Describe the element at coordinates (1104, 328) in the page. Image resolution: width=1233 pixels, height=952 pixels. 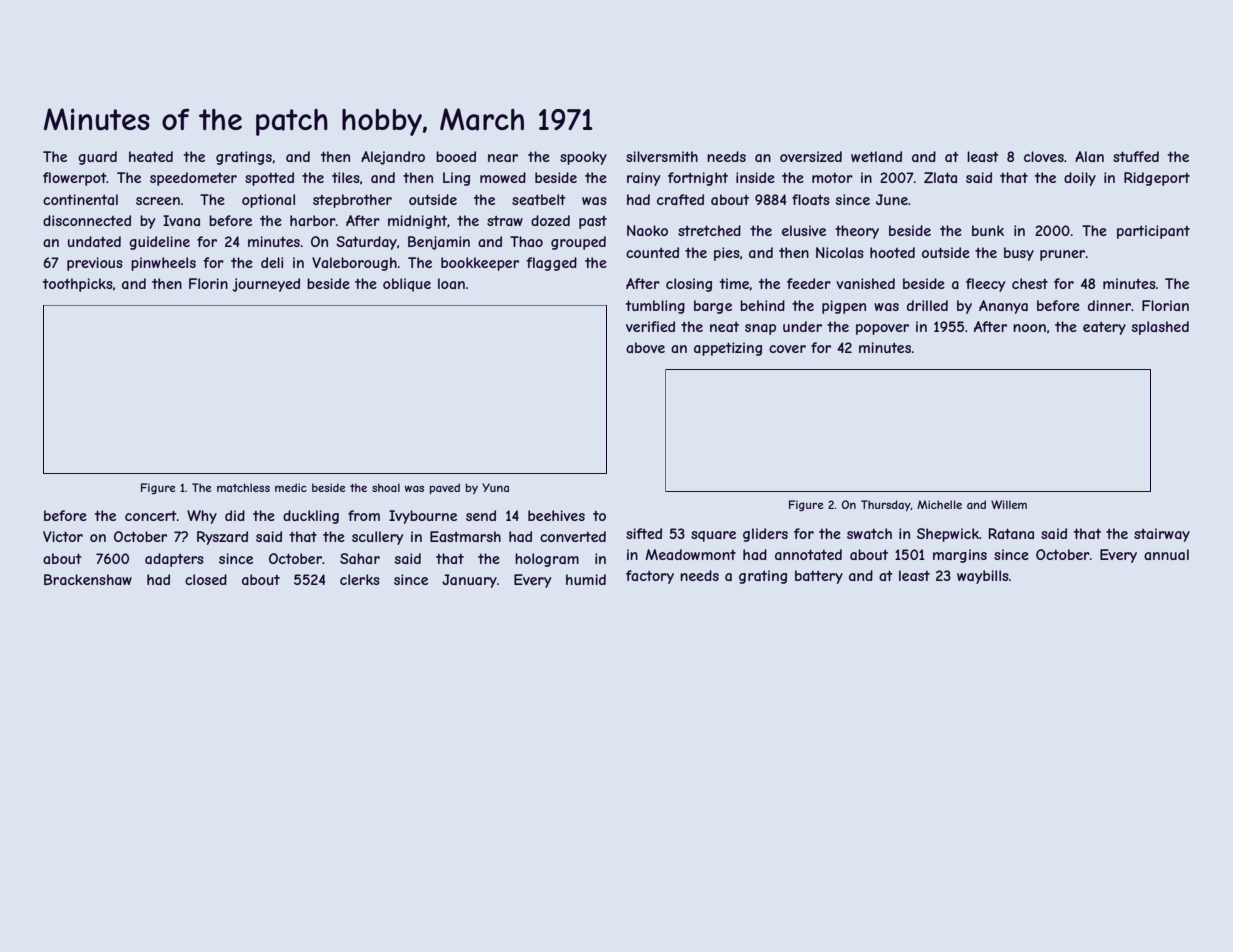
I see `eatery` at that location.
